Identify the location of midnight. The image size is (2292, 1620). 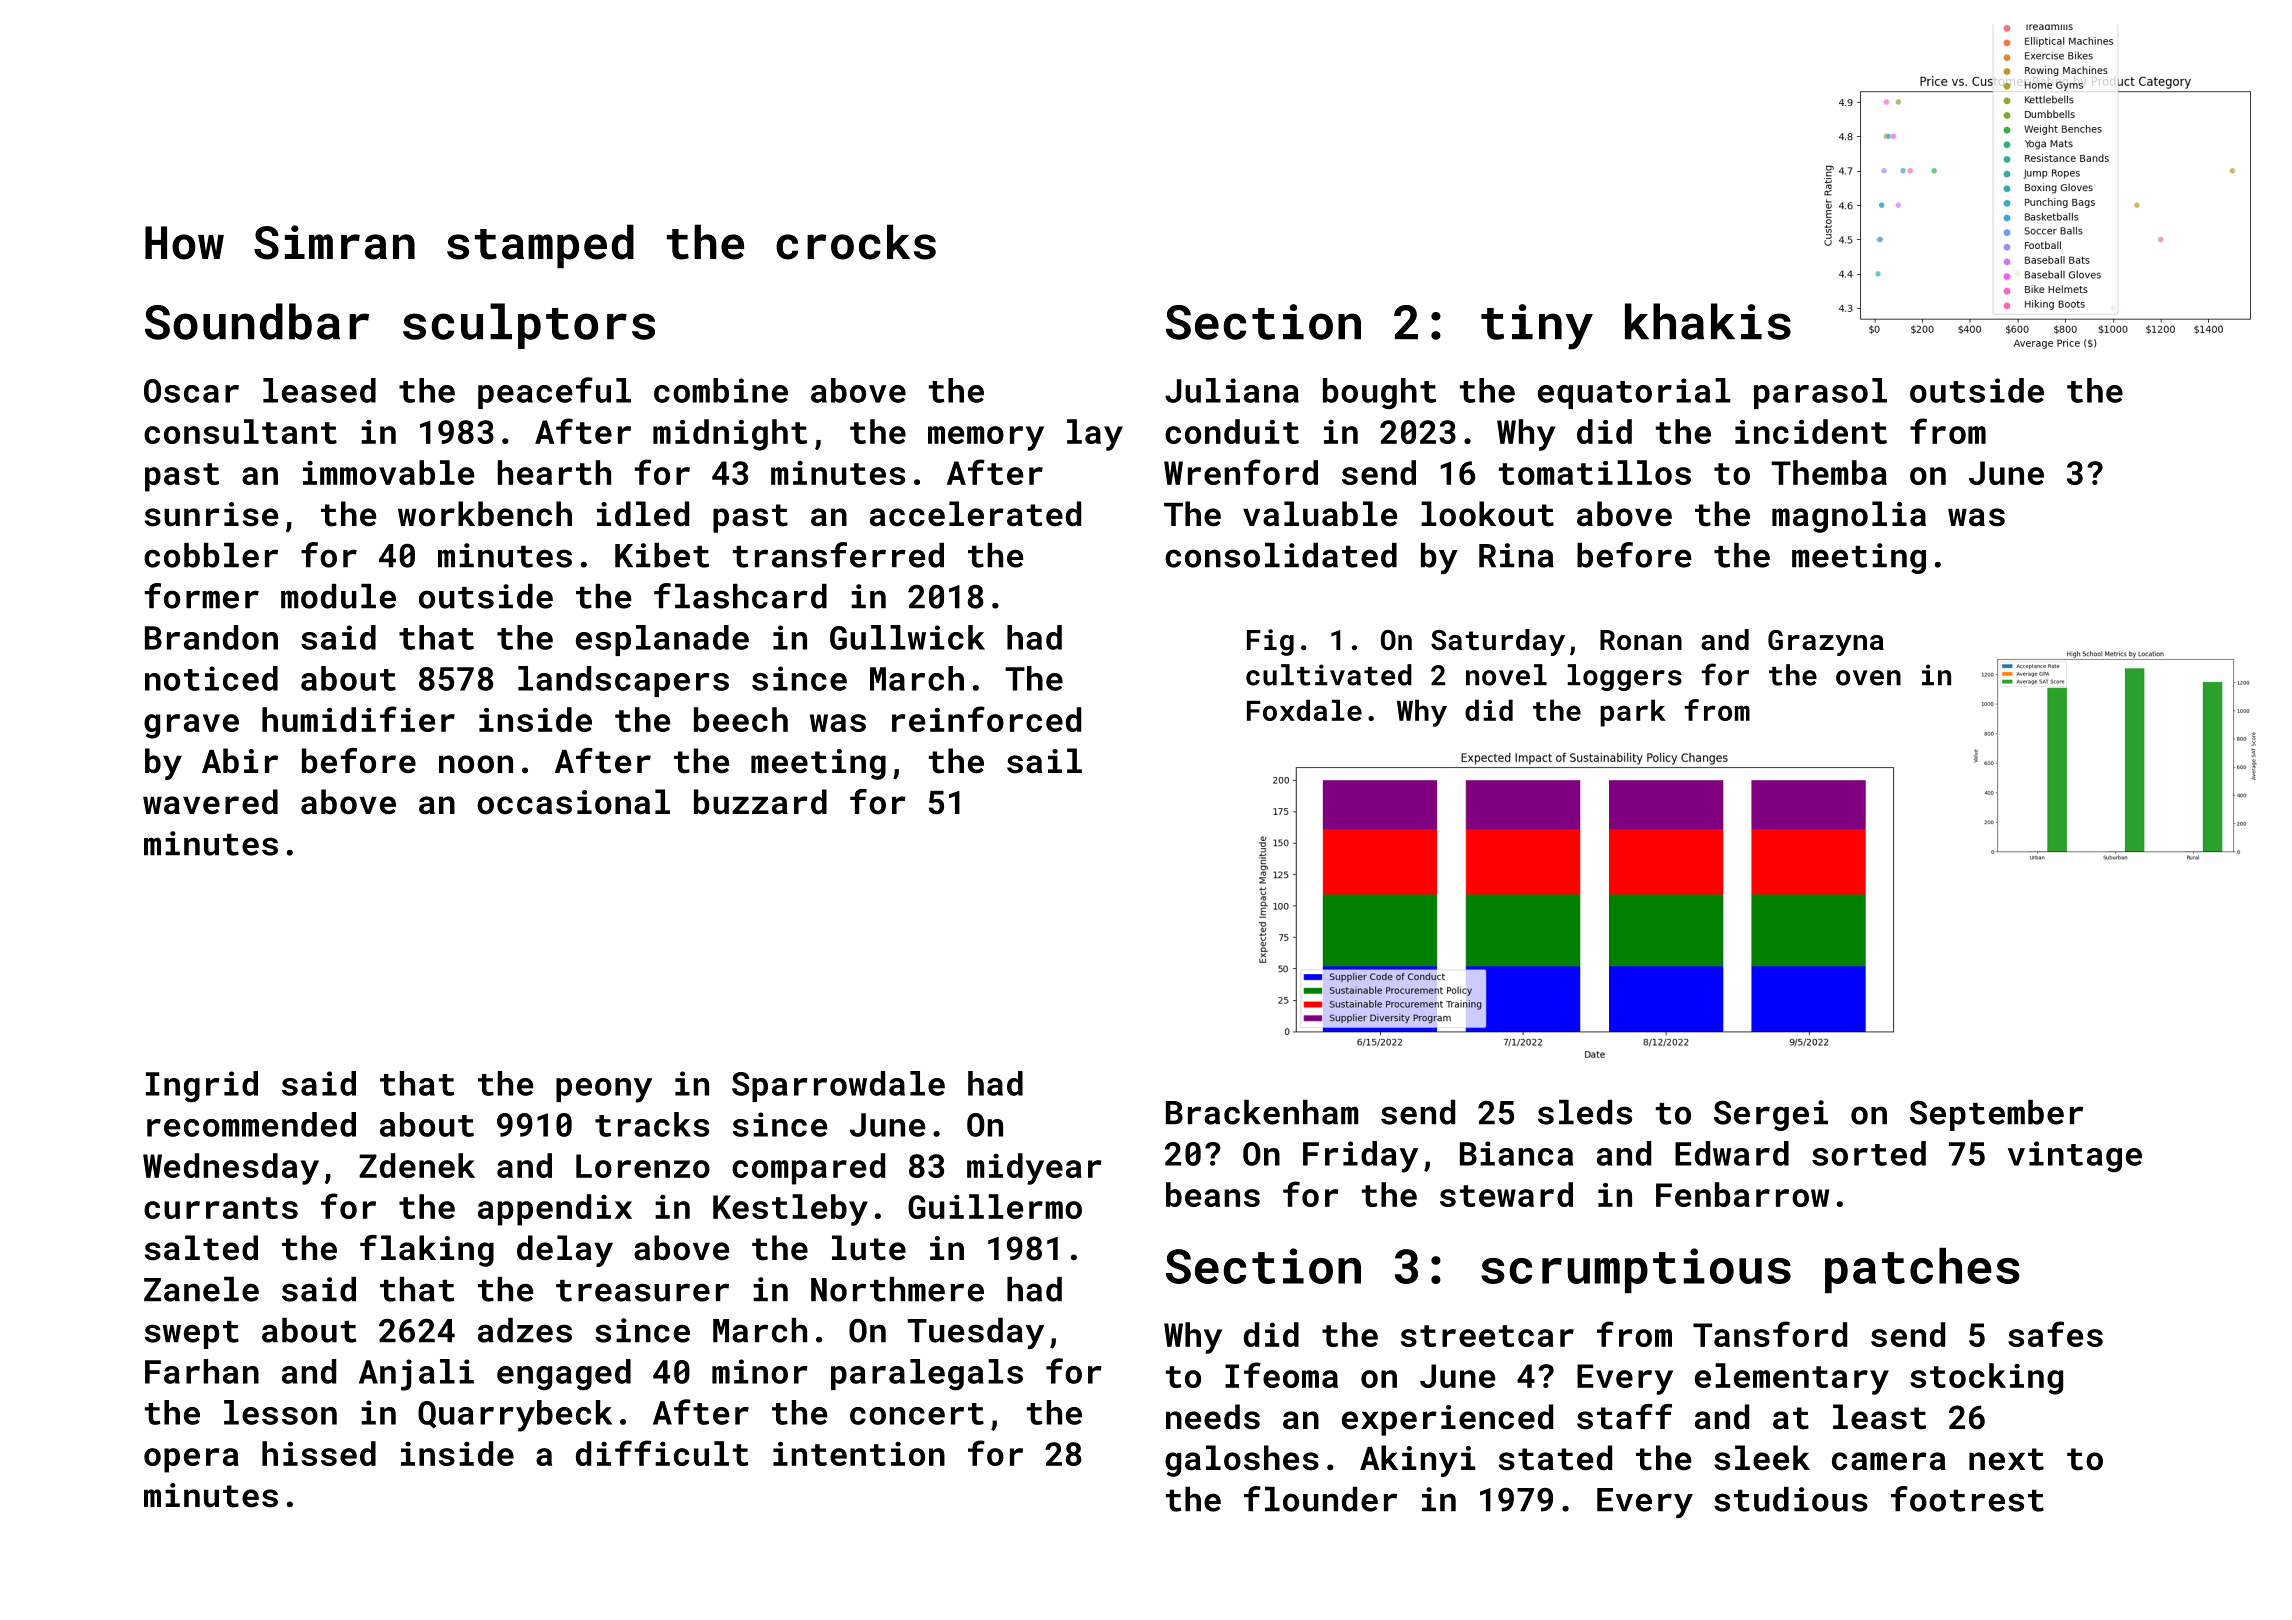
(730, 435).
